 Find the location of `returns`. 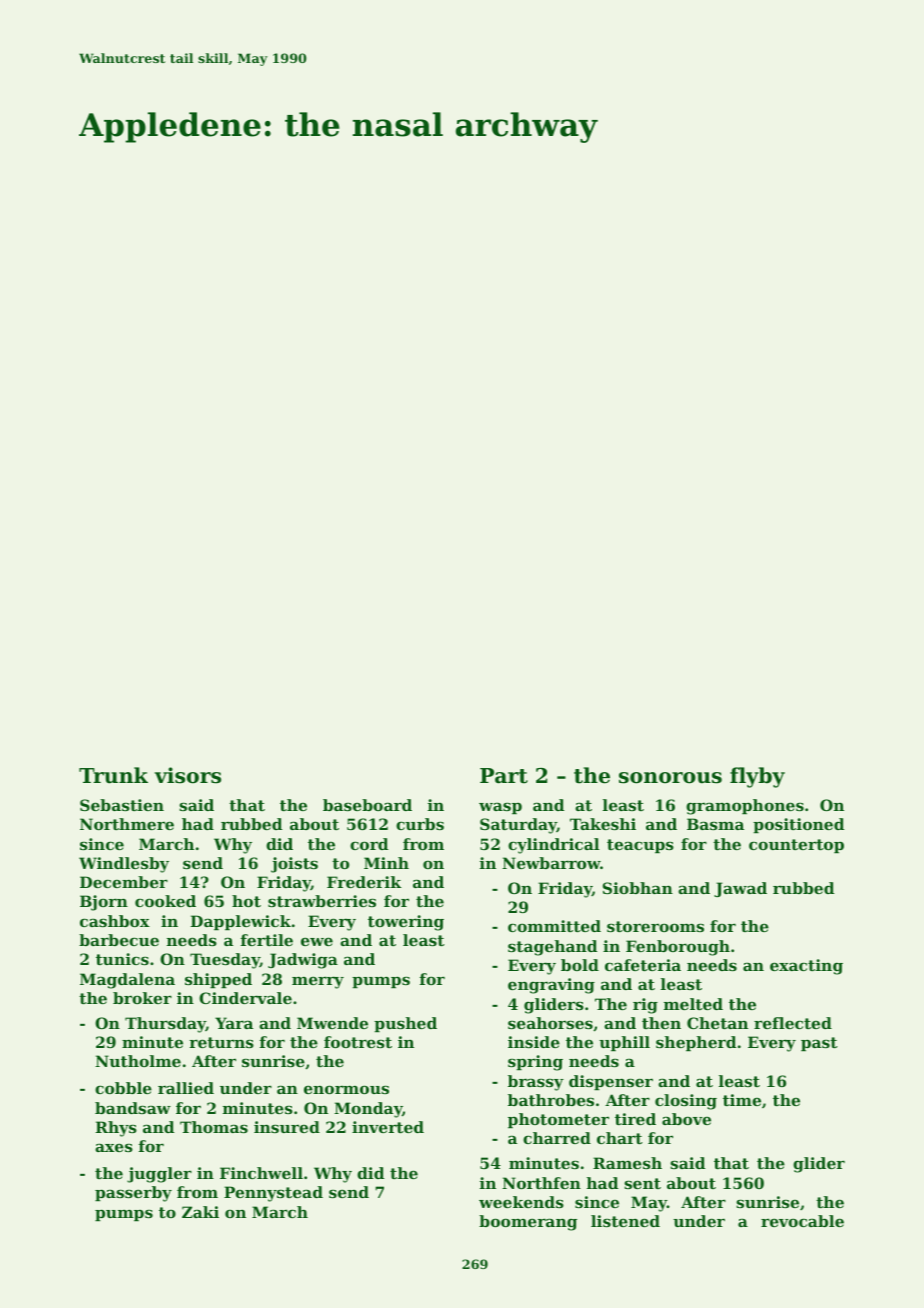

returns is located at coordinates (221, 1042).
